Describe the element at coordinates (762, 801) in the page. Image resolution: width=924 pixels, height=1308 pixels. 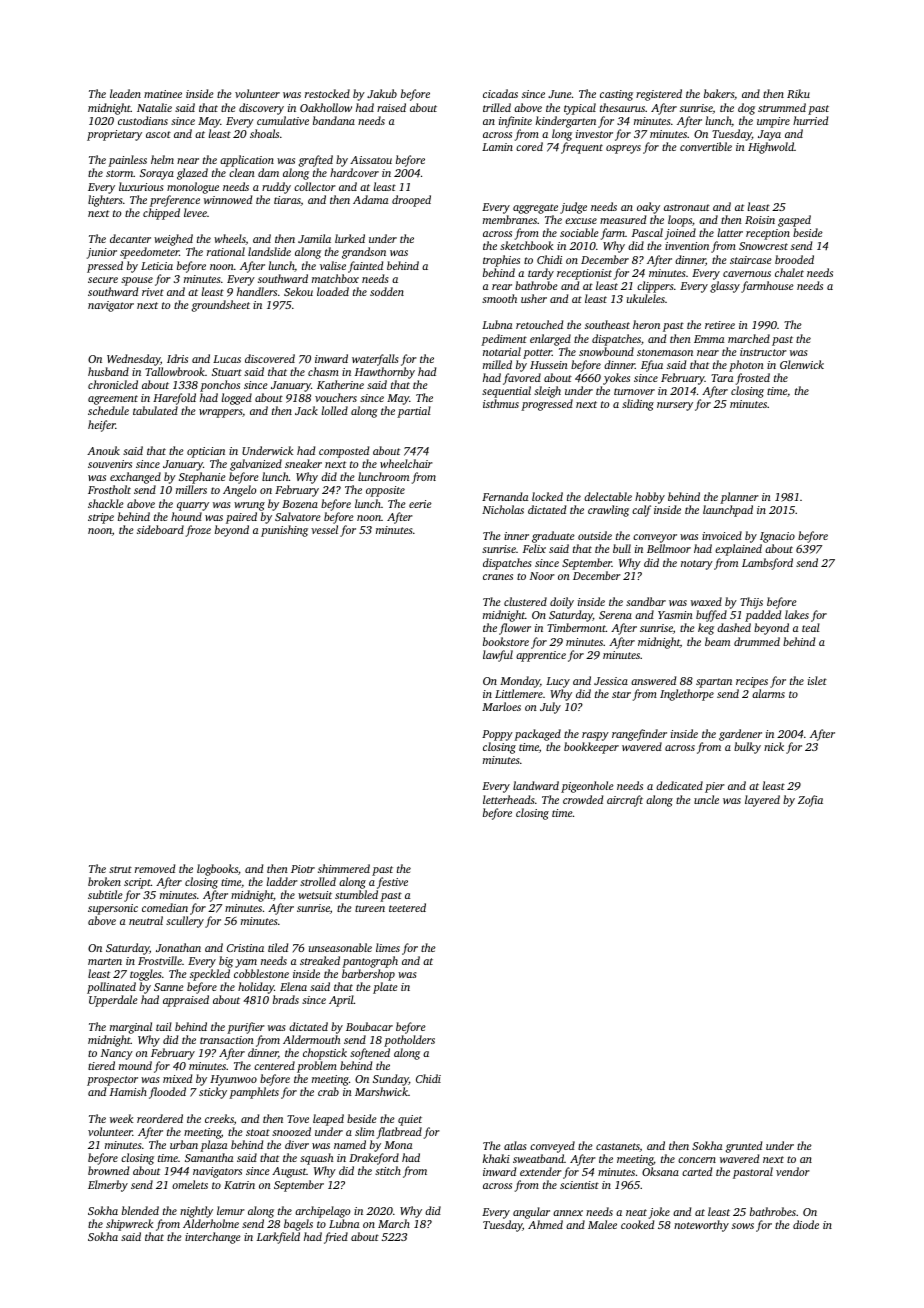
I see `layered` at that location.
